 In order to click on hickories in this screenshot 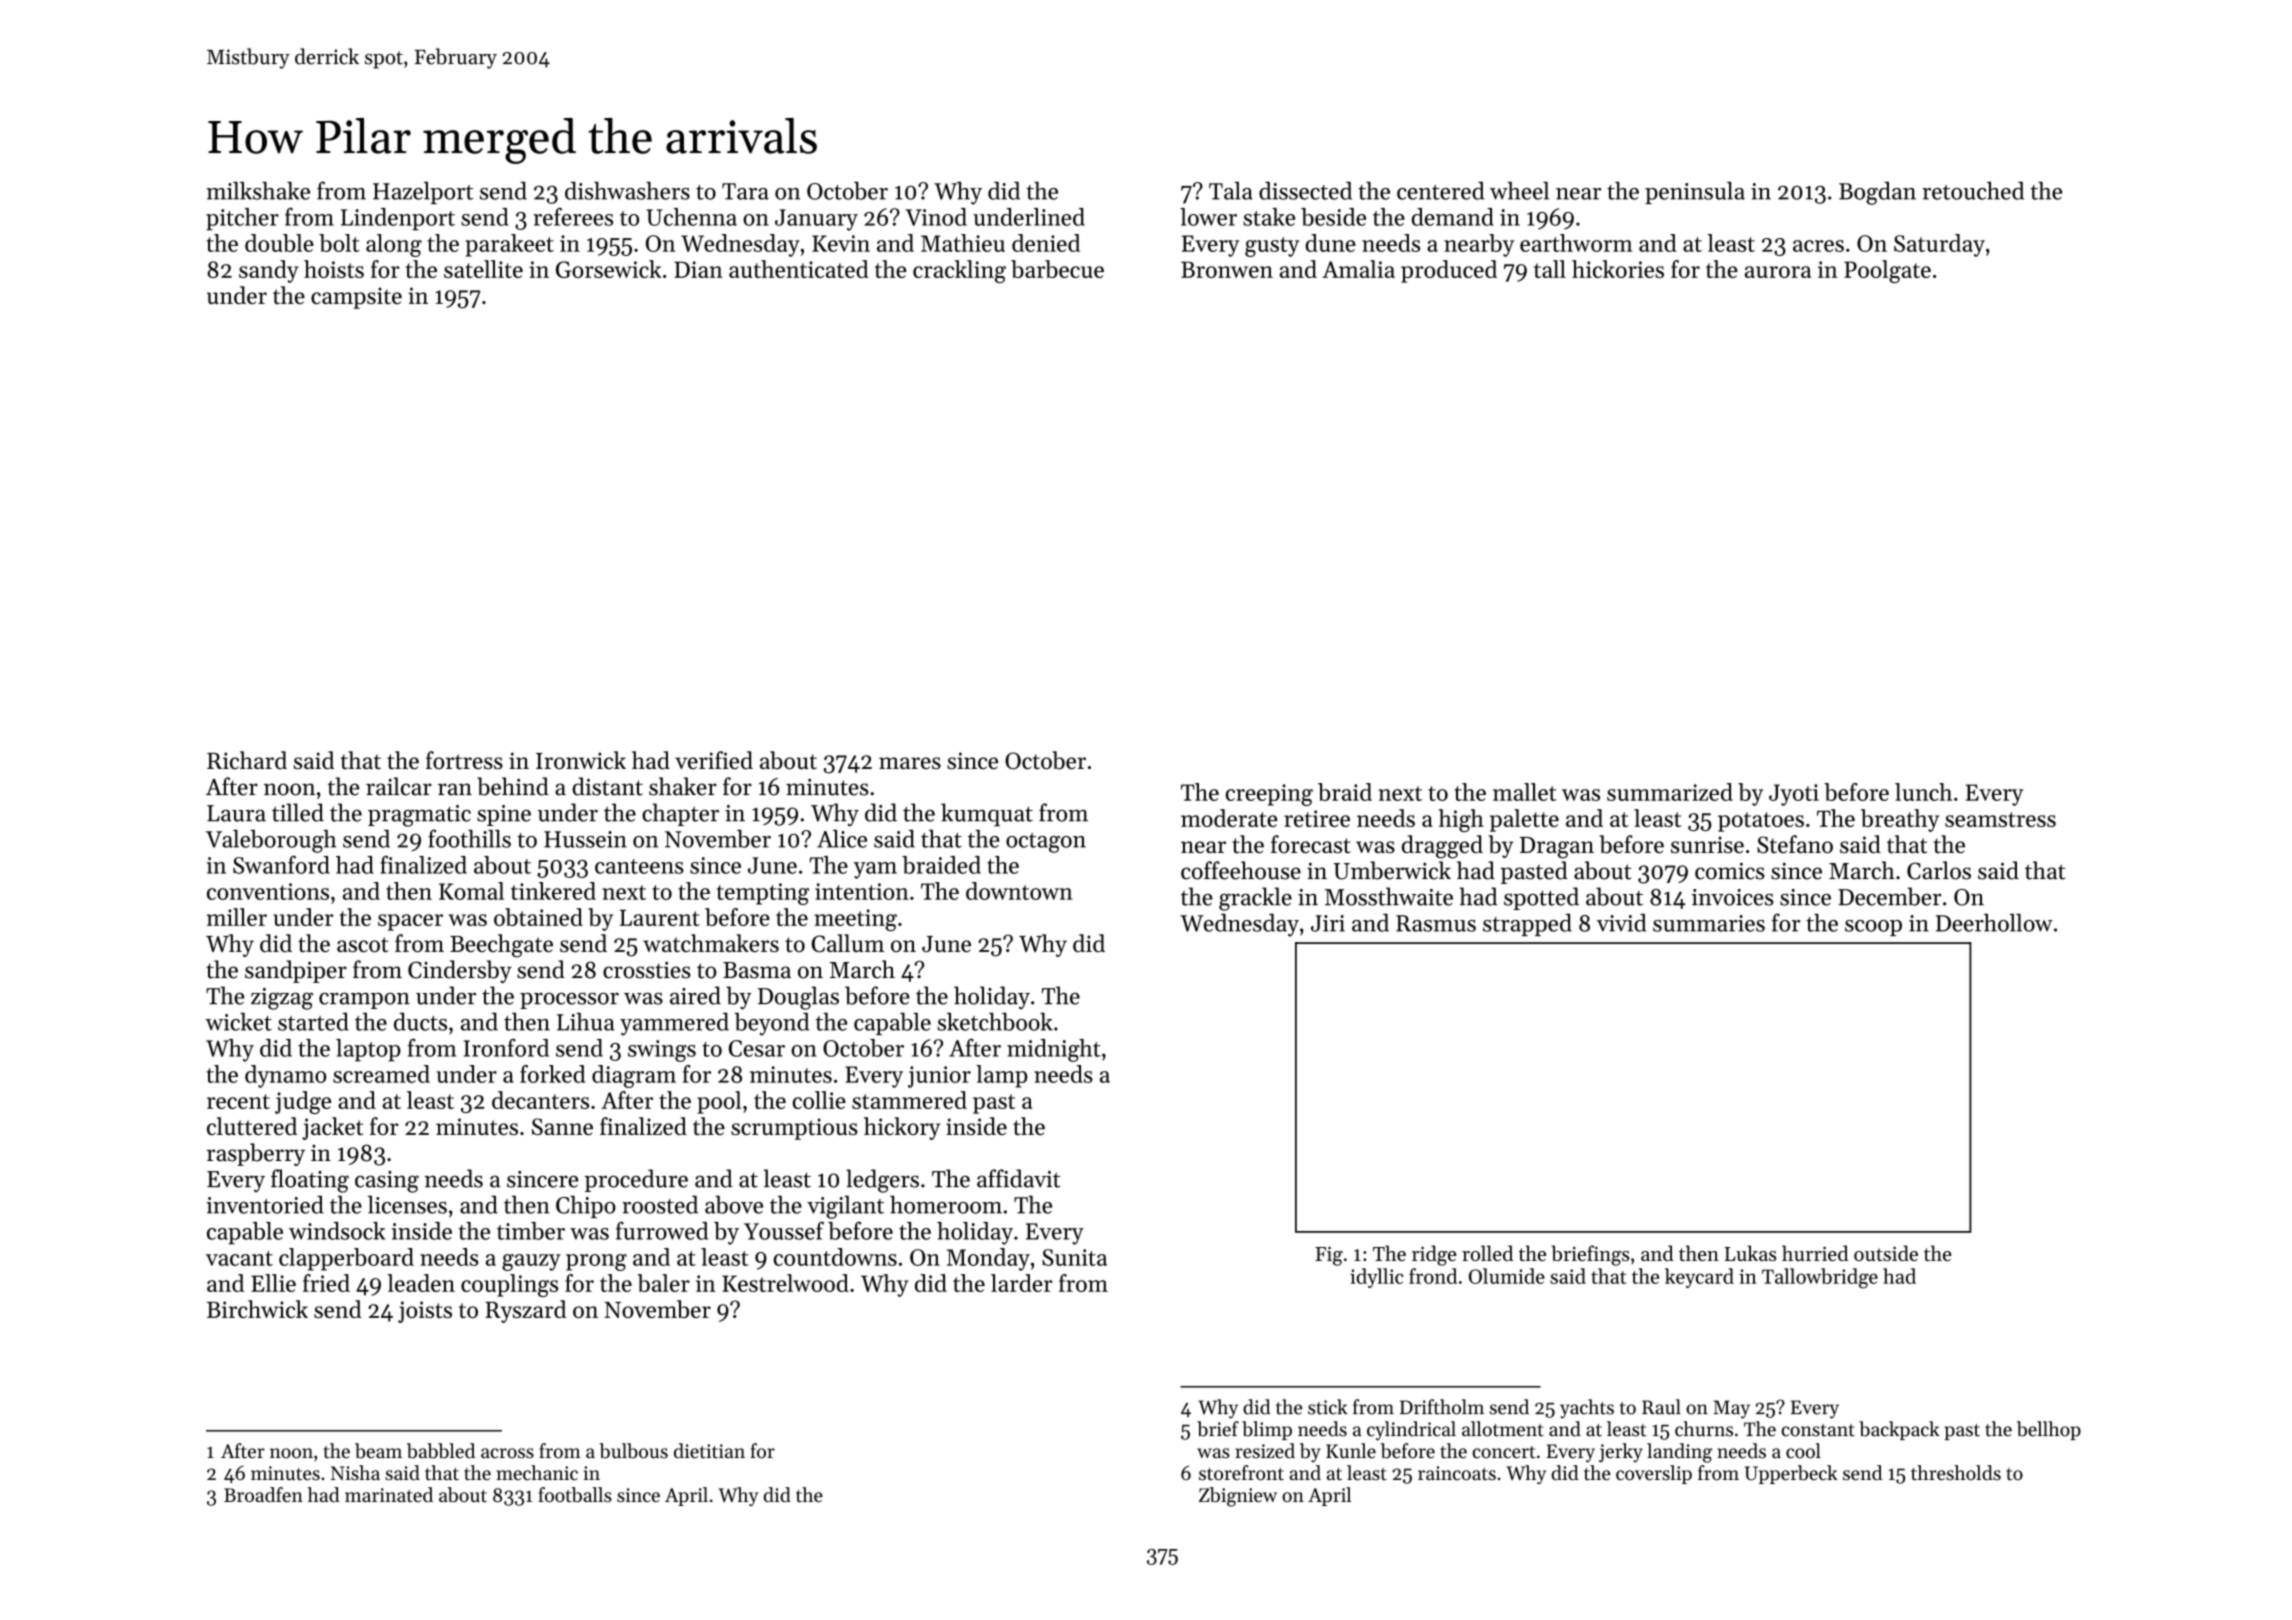, I will do `click(1618, 269)`.
